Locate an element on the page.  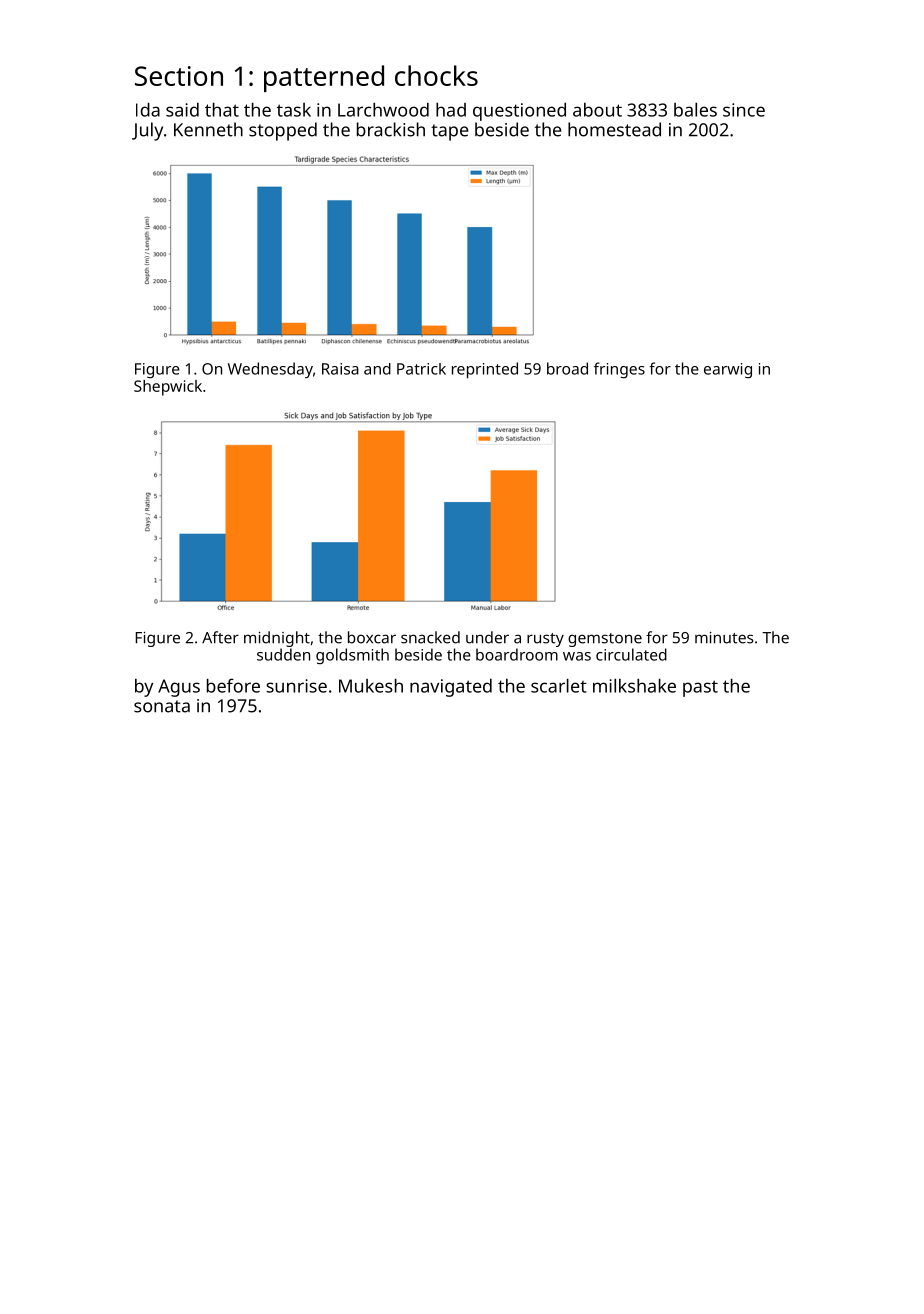
broad is located at coordinates (567, 368).
